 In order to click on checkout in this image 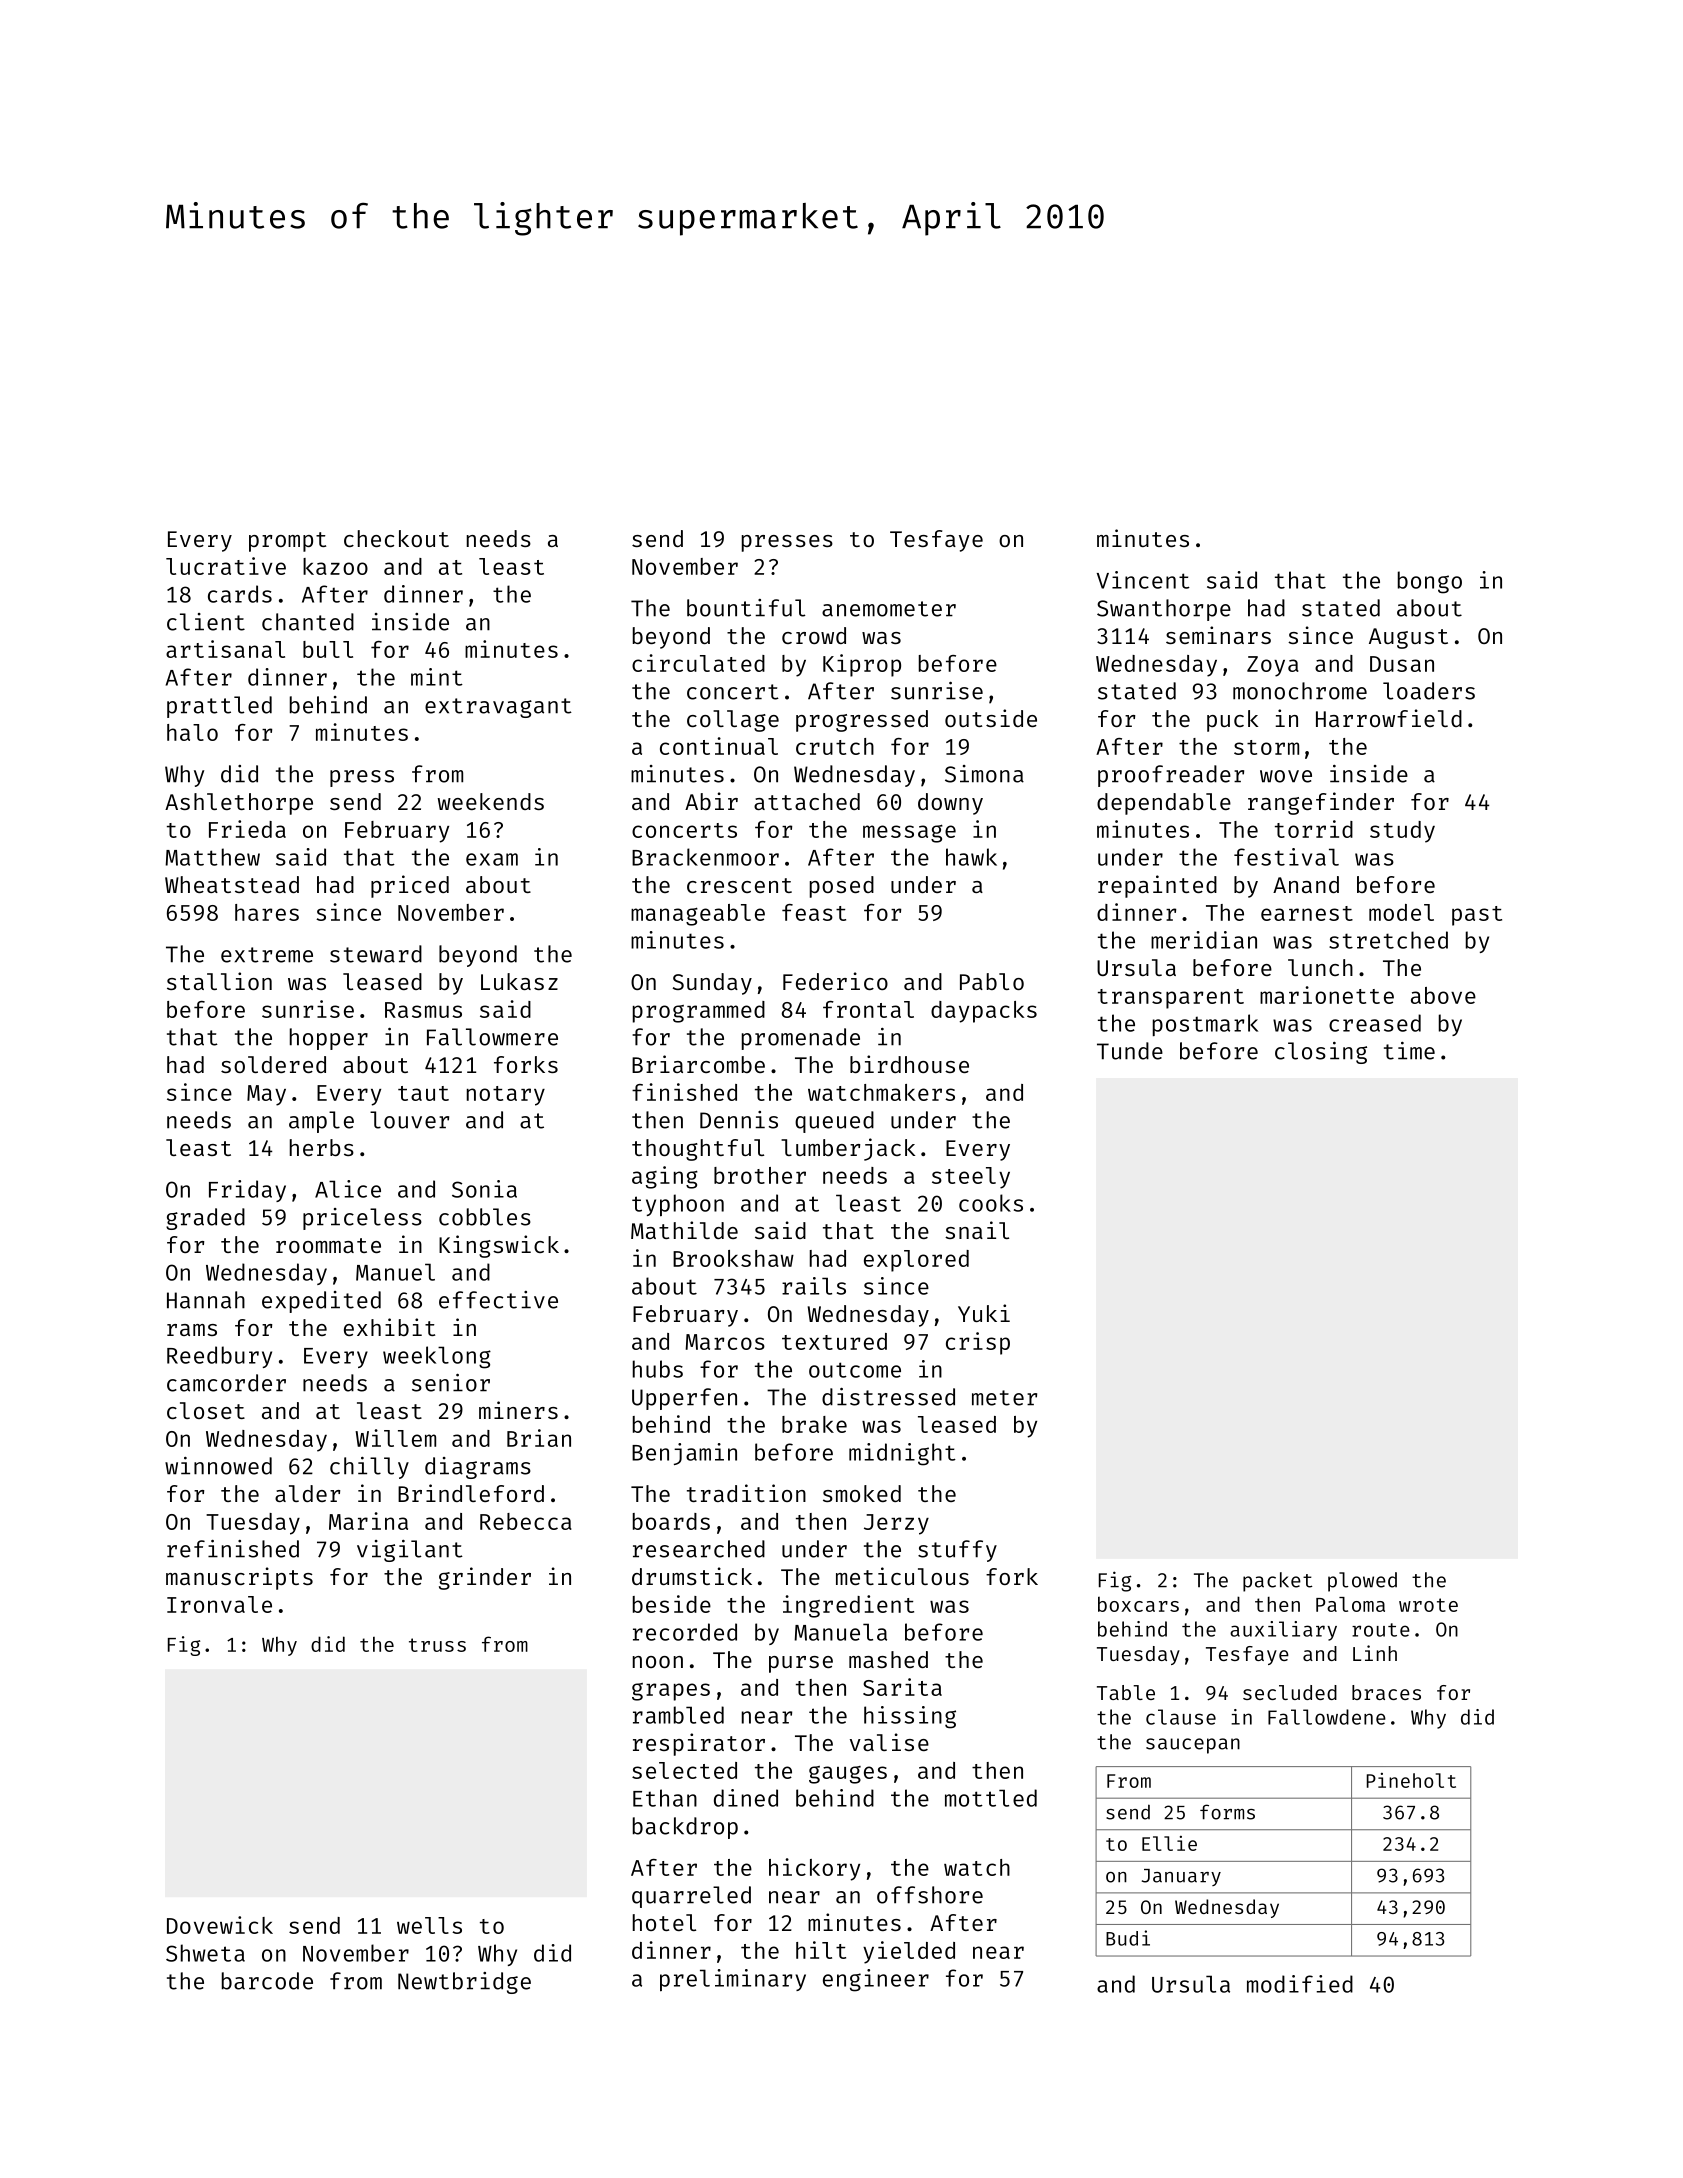, I will do `click(396, 538)`.
